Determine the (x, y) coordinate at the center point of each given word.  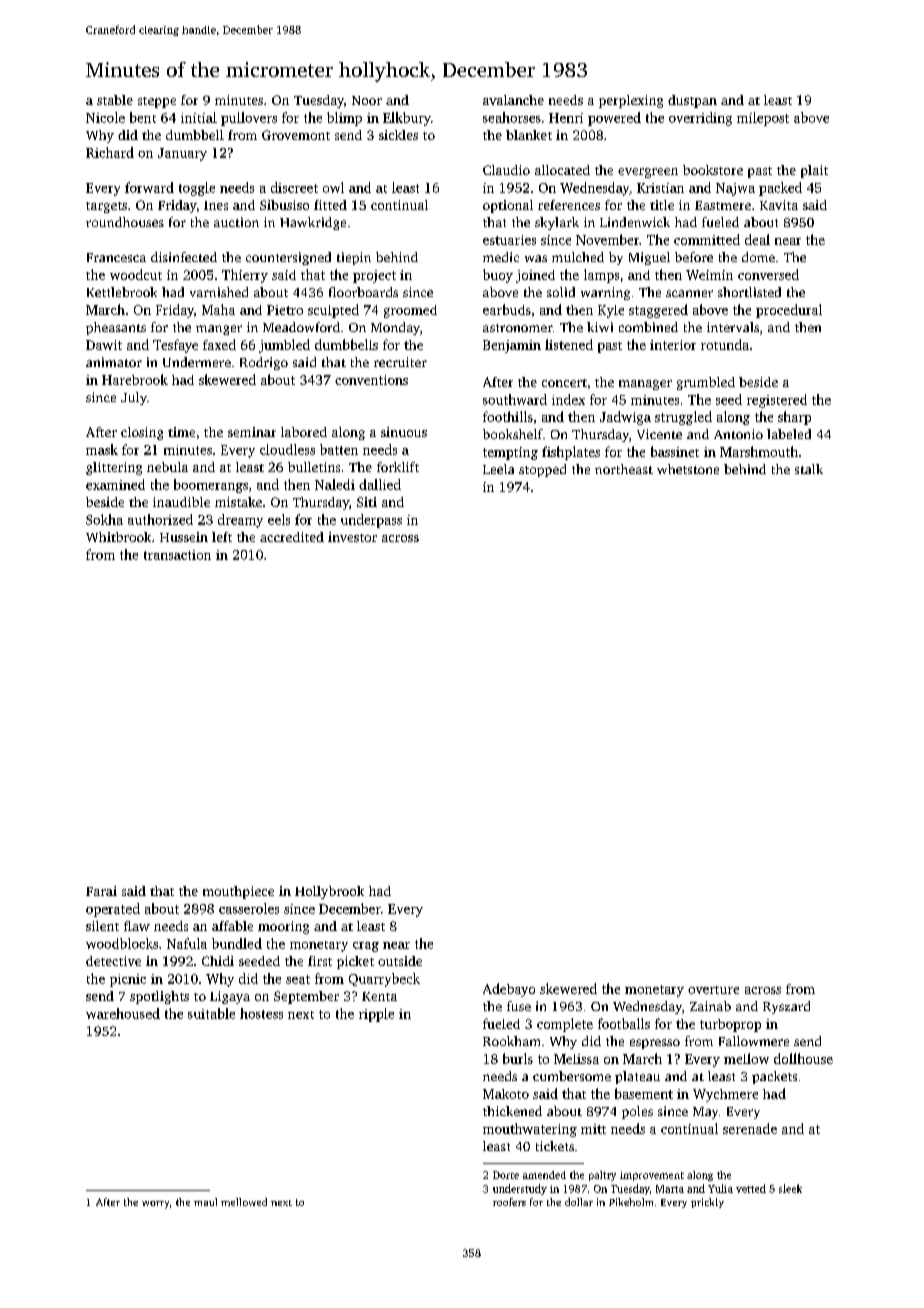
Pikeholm (631, 1202)
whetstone (688, 469)
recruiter (400, 362)
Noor (367, 100)
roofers (509, 1202)
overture (713, 990)
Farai (101, 891)
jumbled (284, 346)
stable (115, 100)
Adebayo (509, 990)
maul (205, 1202)
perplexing (631, 101)
